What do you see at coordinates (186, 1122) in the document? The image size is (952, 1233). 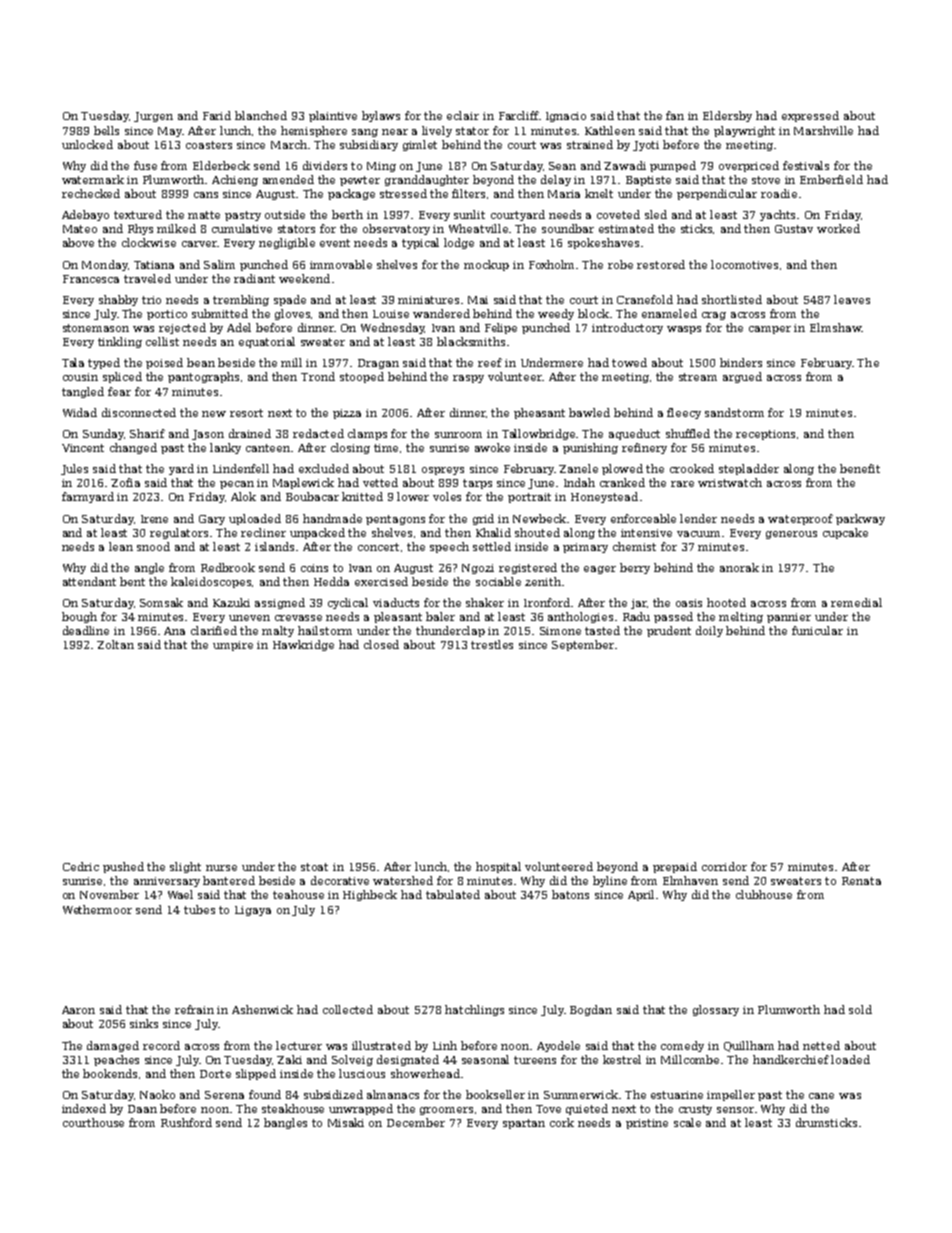 I see `Rushford` at bounding box center [186, 1122].
